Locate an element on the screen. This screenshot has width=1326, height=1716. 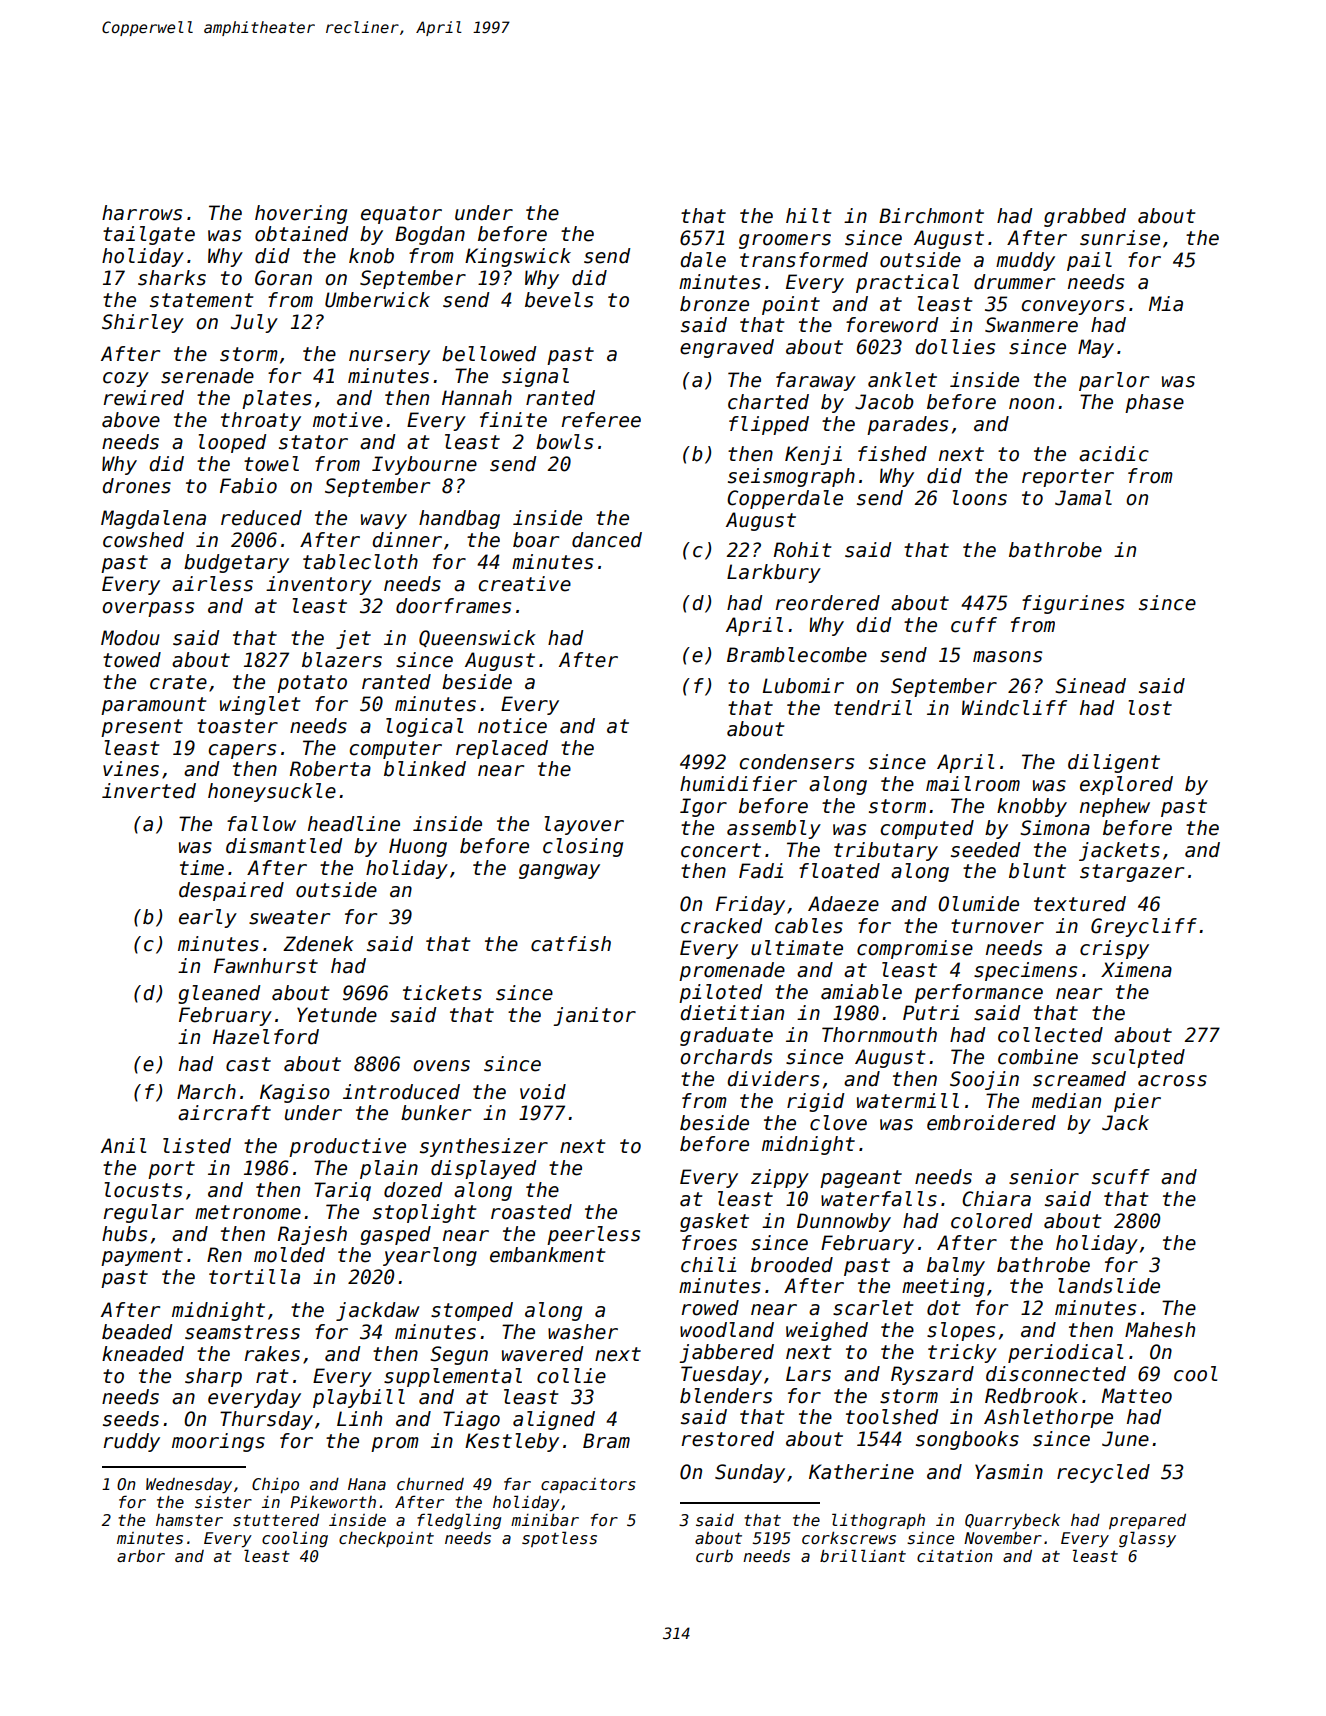
rakes is located at coordinates (272, 1354).
